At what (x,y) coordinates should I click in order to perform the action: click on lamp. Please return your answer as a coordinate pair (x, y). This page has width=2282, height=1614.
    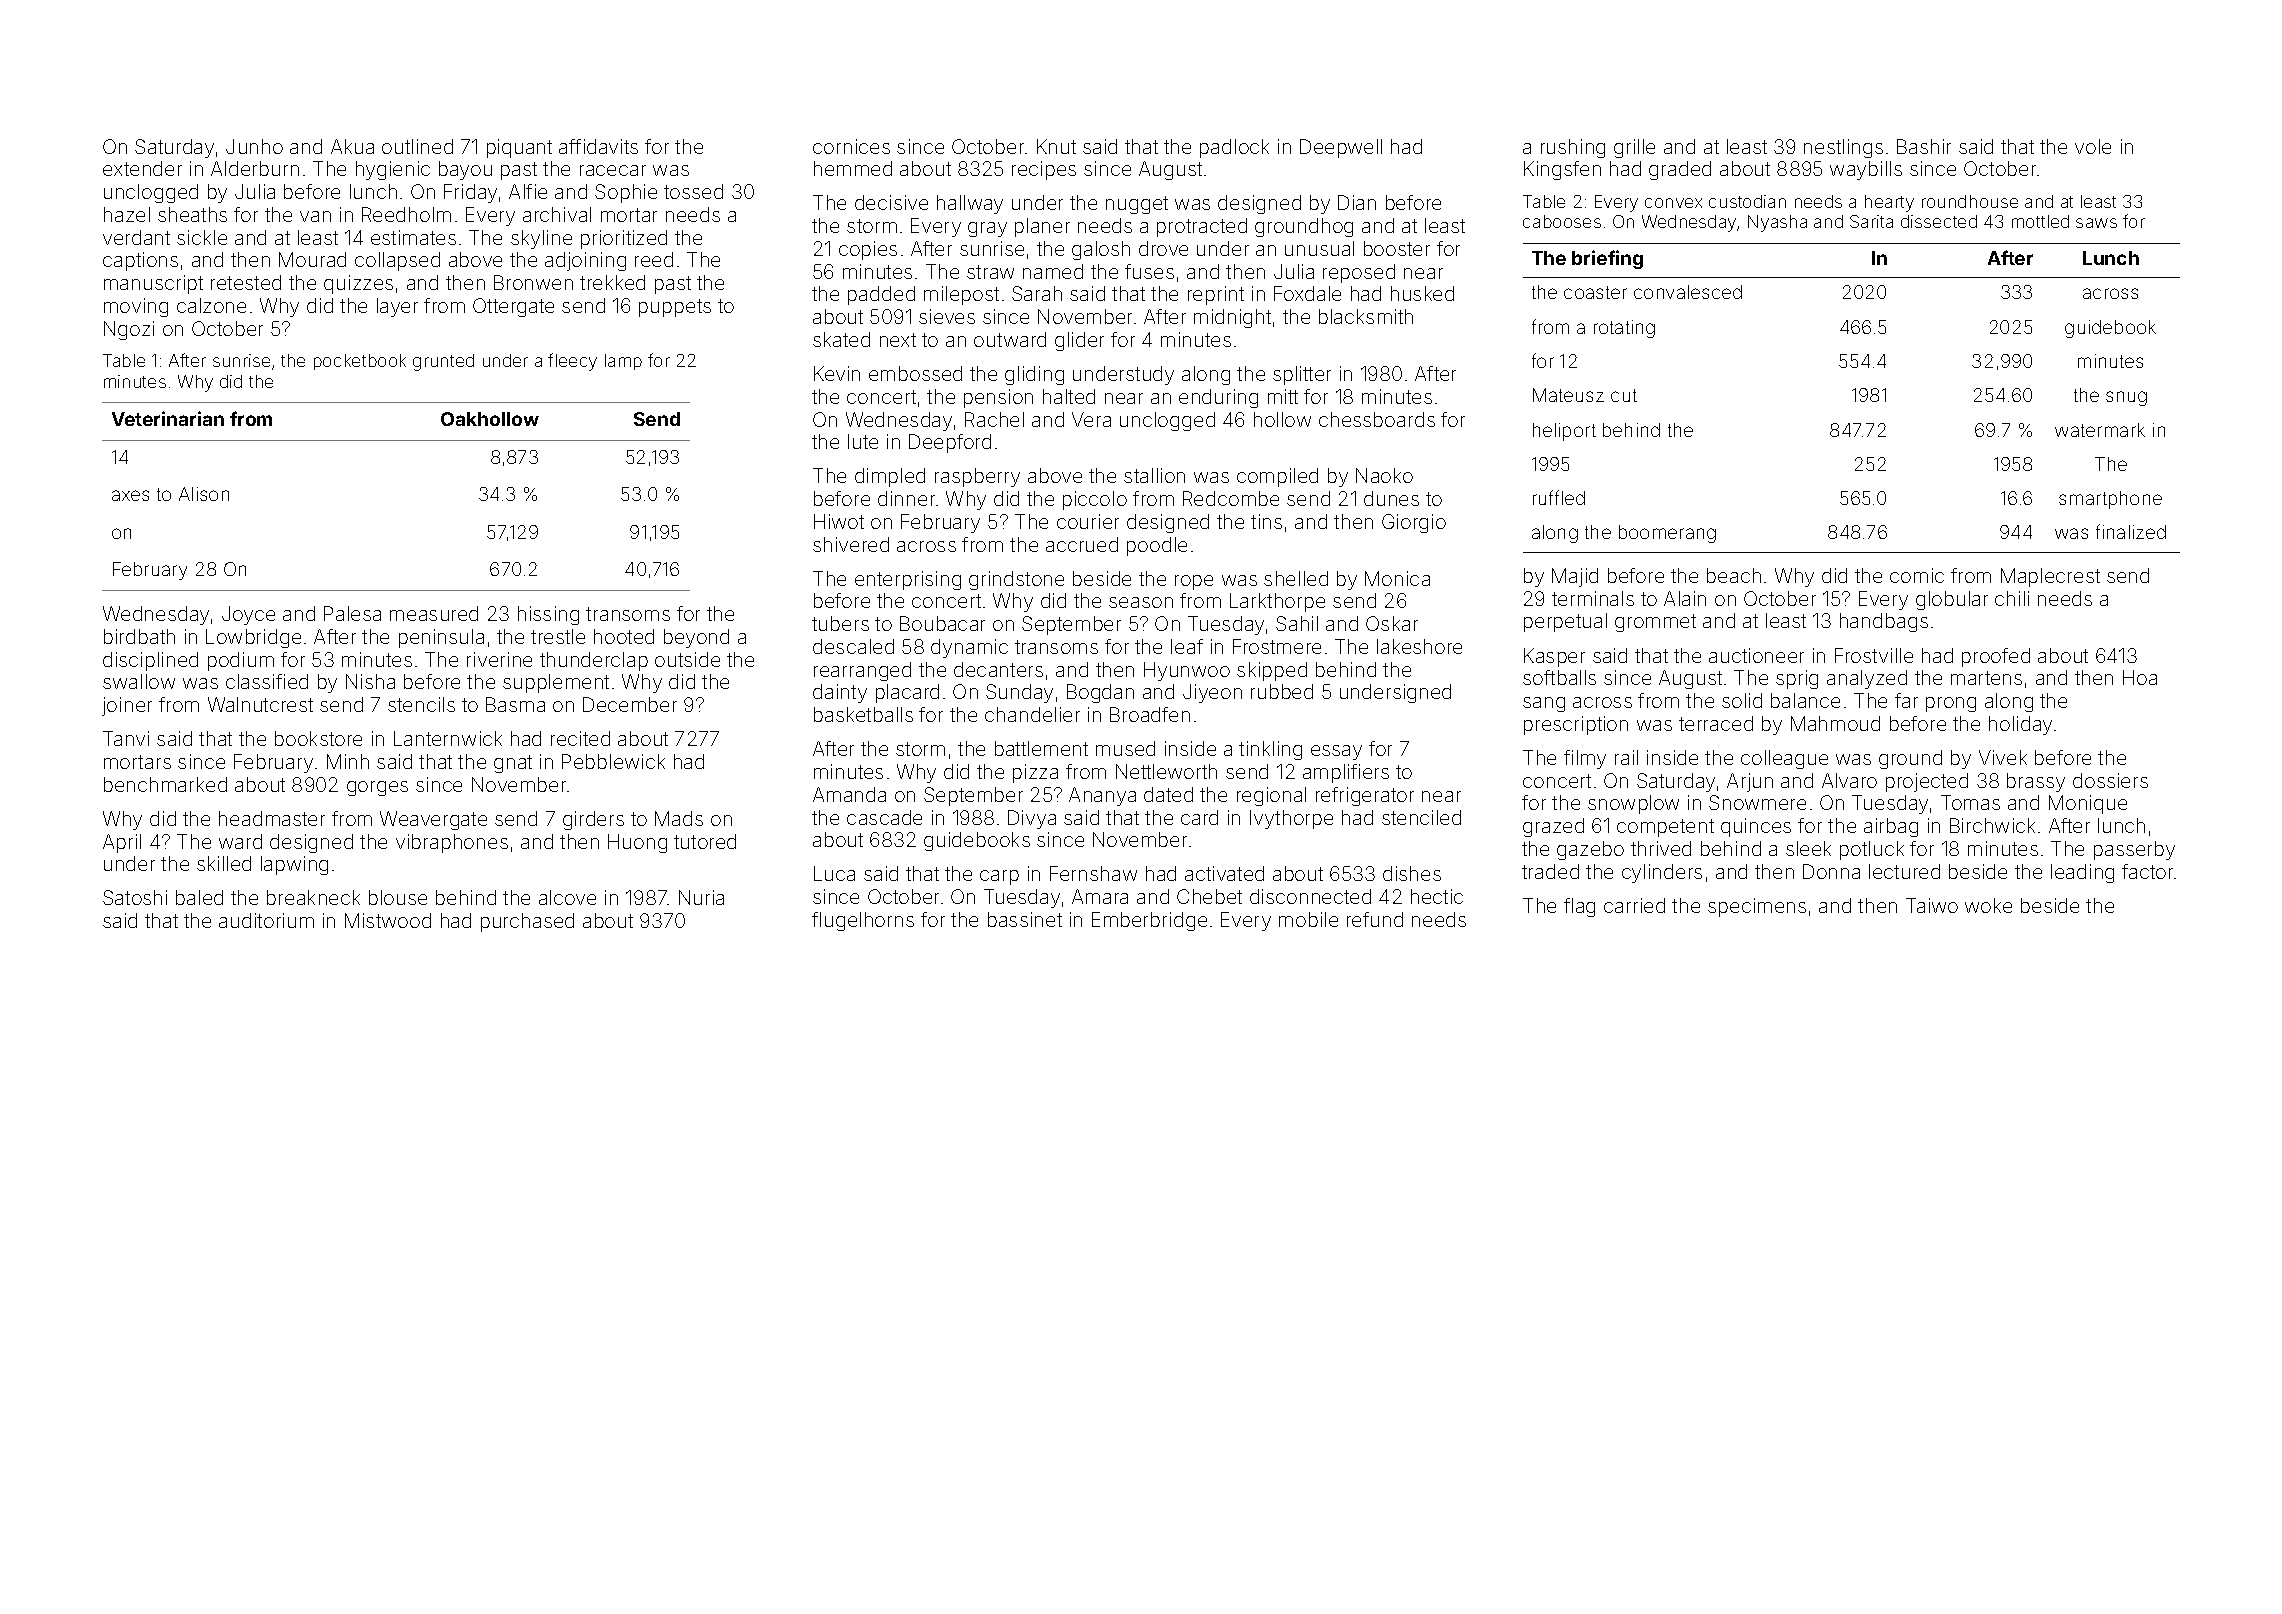
    Looking at the image, I should click on (623, 362).
